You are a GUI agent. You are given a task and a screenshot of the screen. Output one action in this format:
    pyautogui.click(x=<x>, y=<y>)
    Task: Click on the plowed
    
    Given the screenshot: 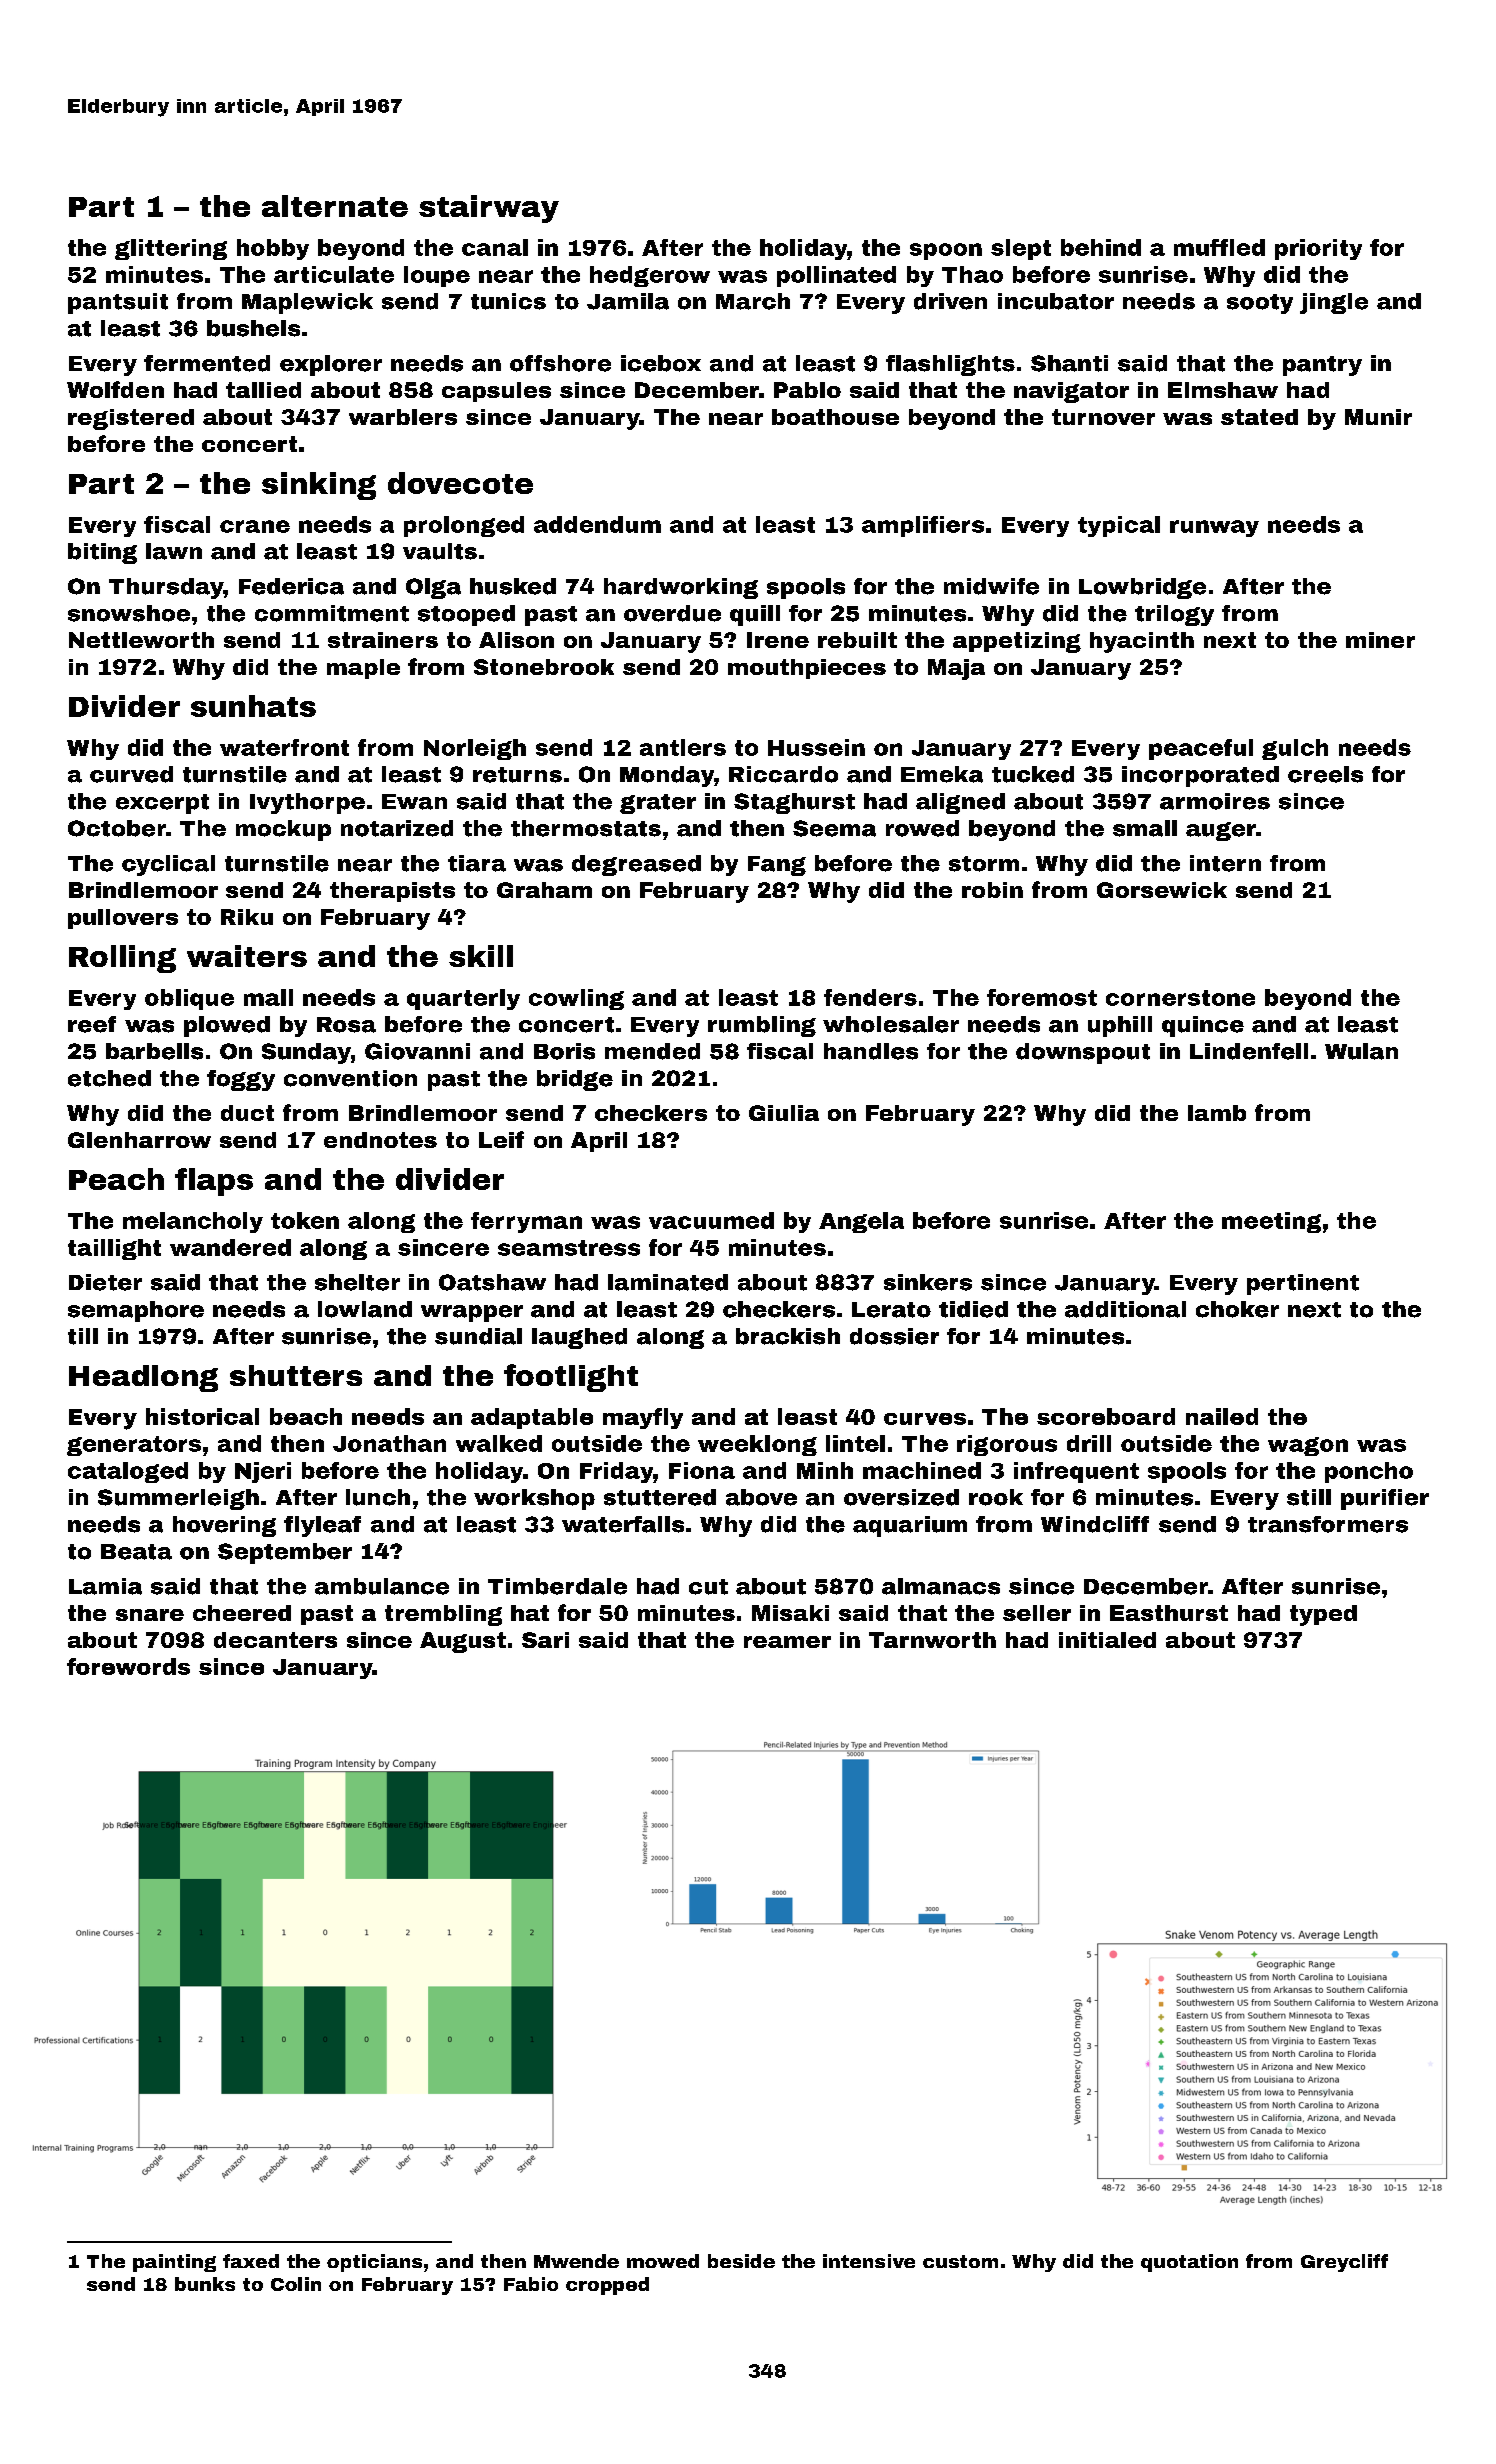 What is the action you would take?
    pyautogui.click(x=227, y=1026)
